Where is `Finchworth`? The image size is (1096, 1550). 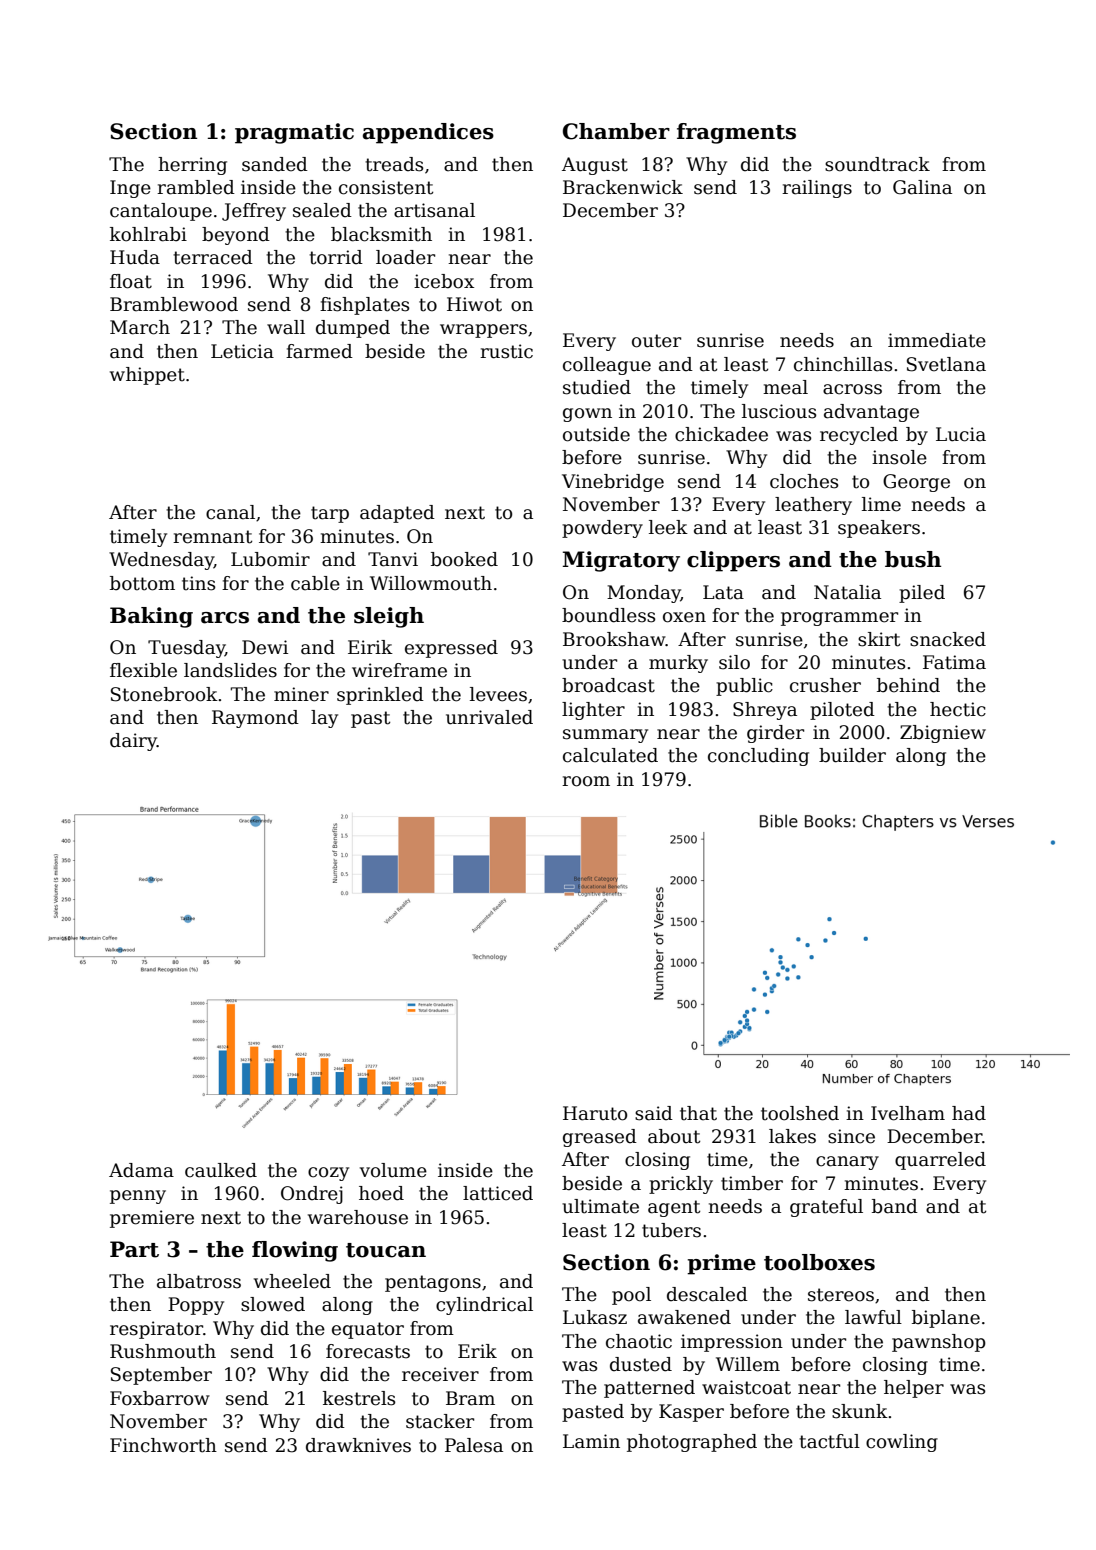 Finchworth is located at coordinates (163, 1445).
